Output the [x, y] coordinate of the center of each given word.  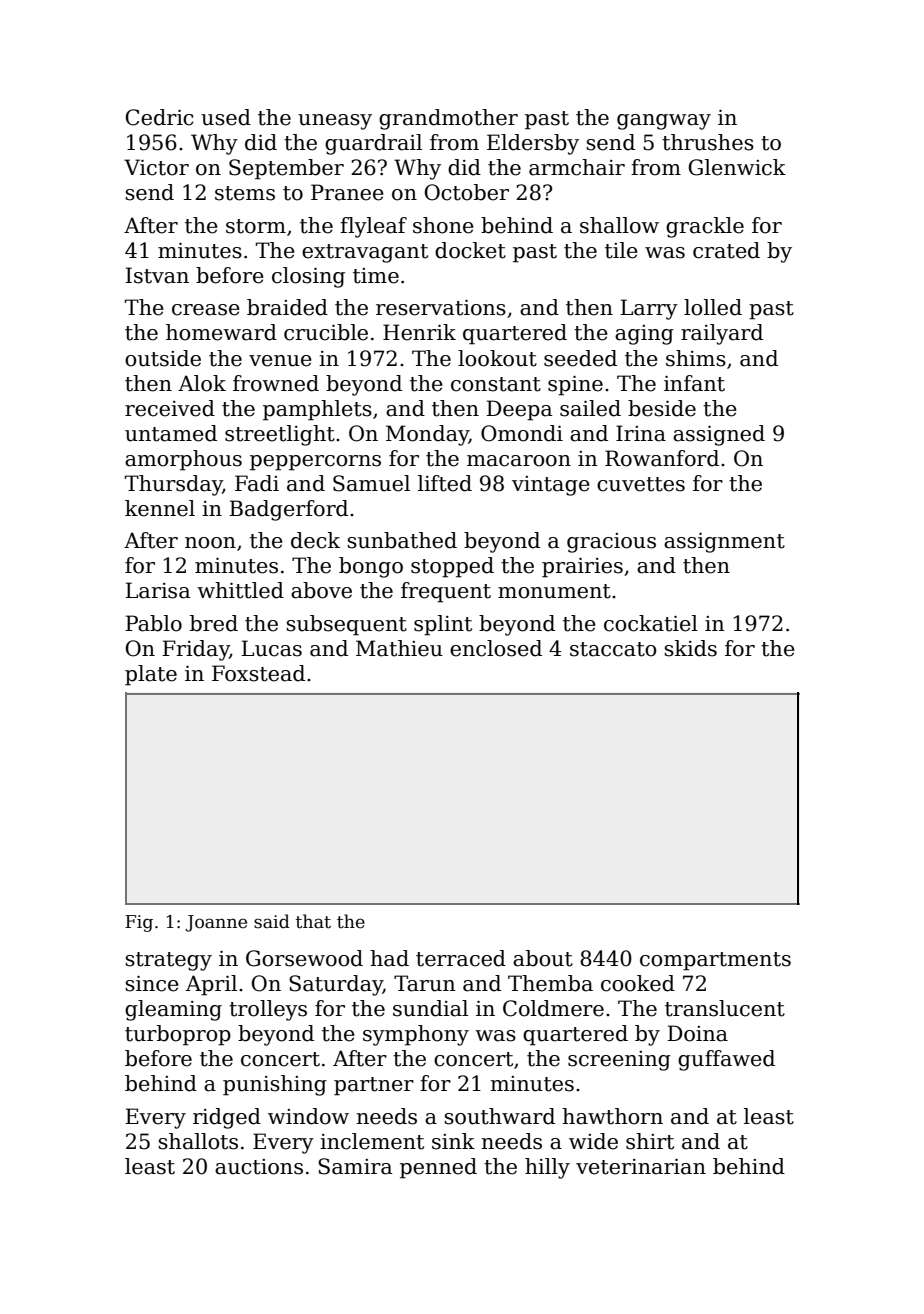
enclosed [496, 648]
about [543, 958]
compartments [715, 961]
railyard [722, 334]
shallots [198, 1141]
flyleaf [373, 227]
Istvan [157, 275]
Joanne [216, 923]
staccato [613, 649]
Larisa [158, 590]
